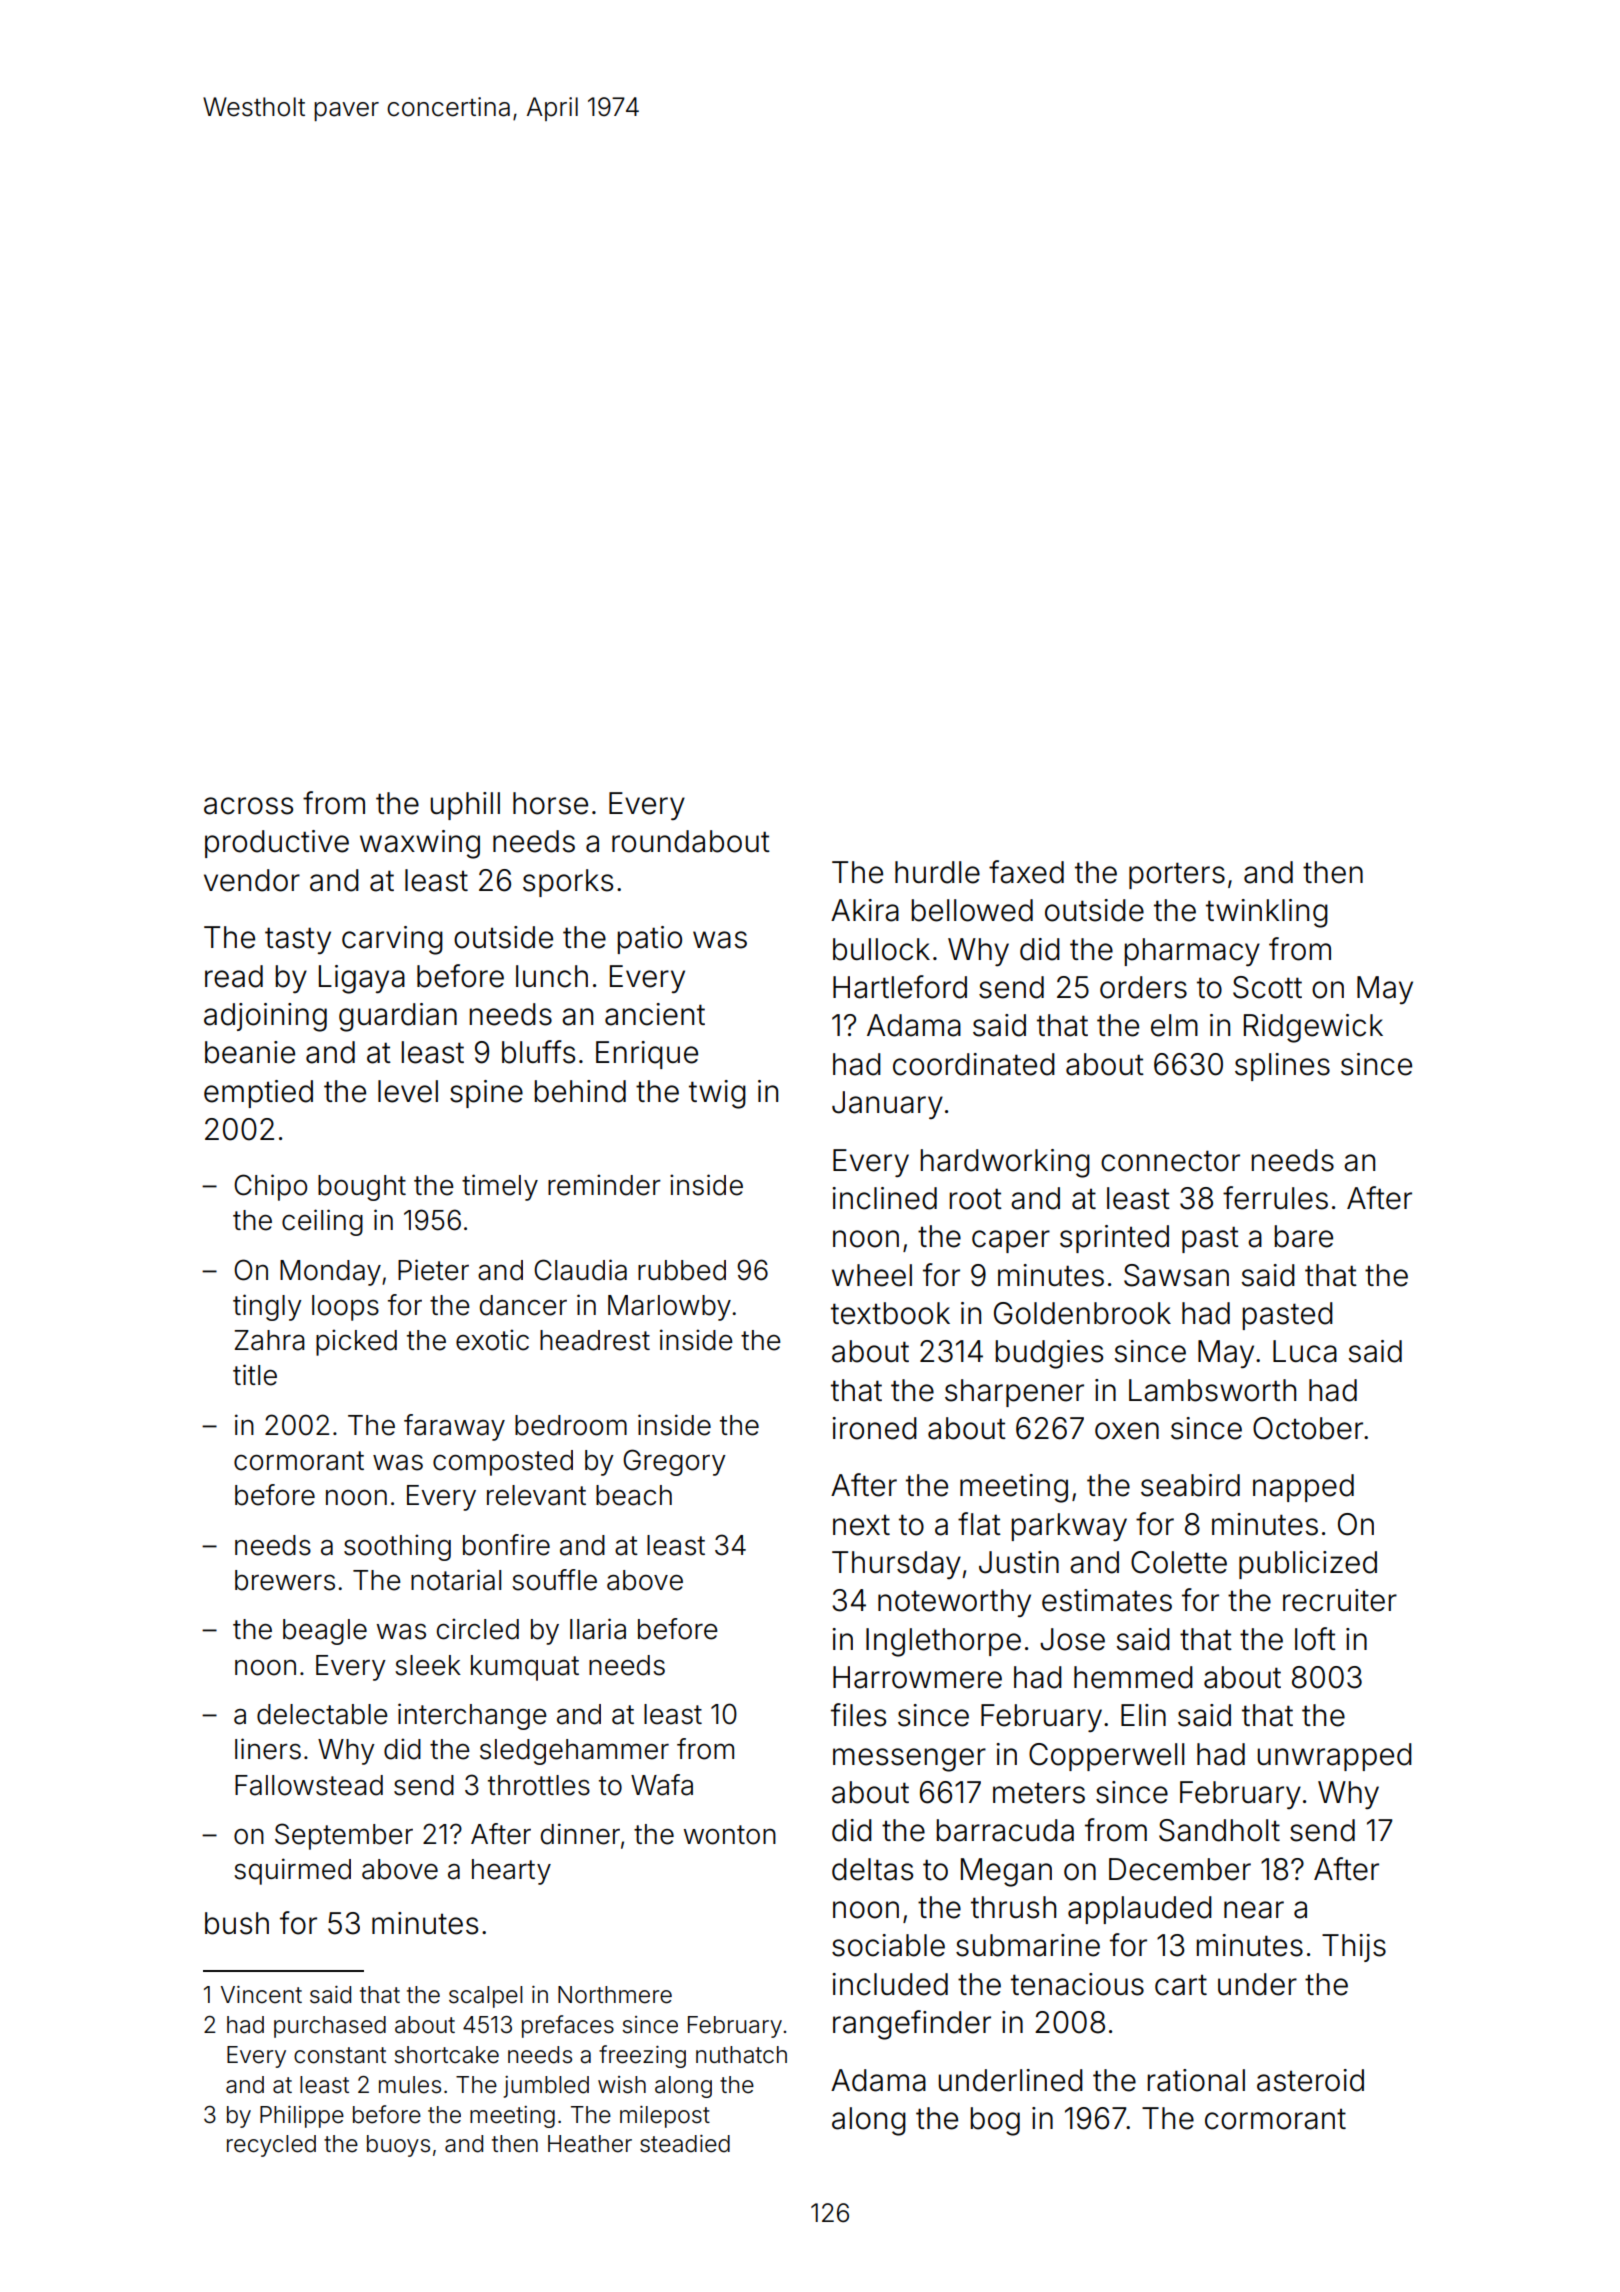  Describe the element at coordinates (550, 803) in the screenshot. I see `horse` at that location.
